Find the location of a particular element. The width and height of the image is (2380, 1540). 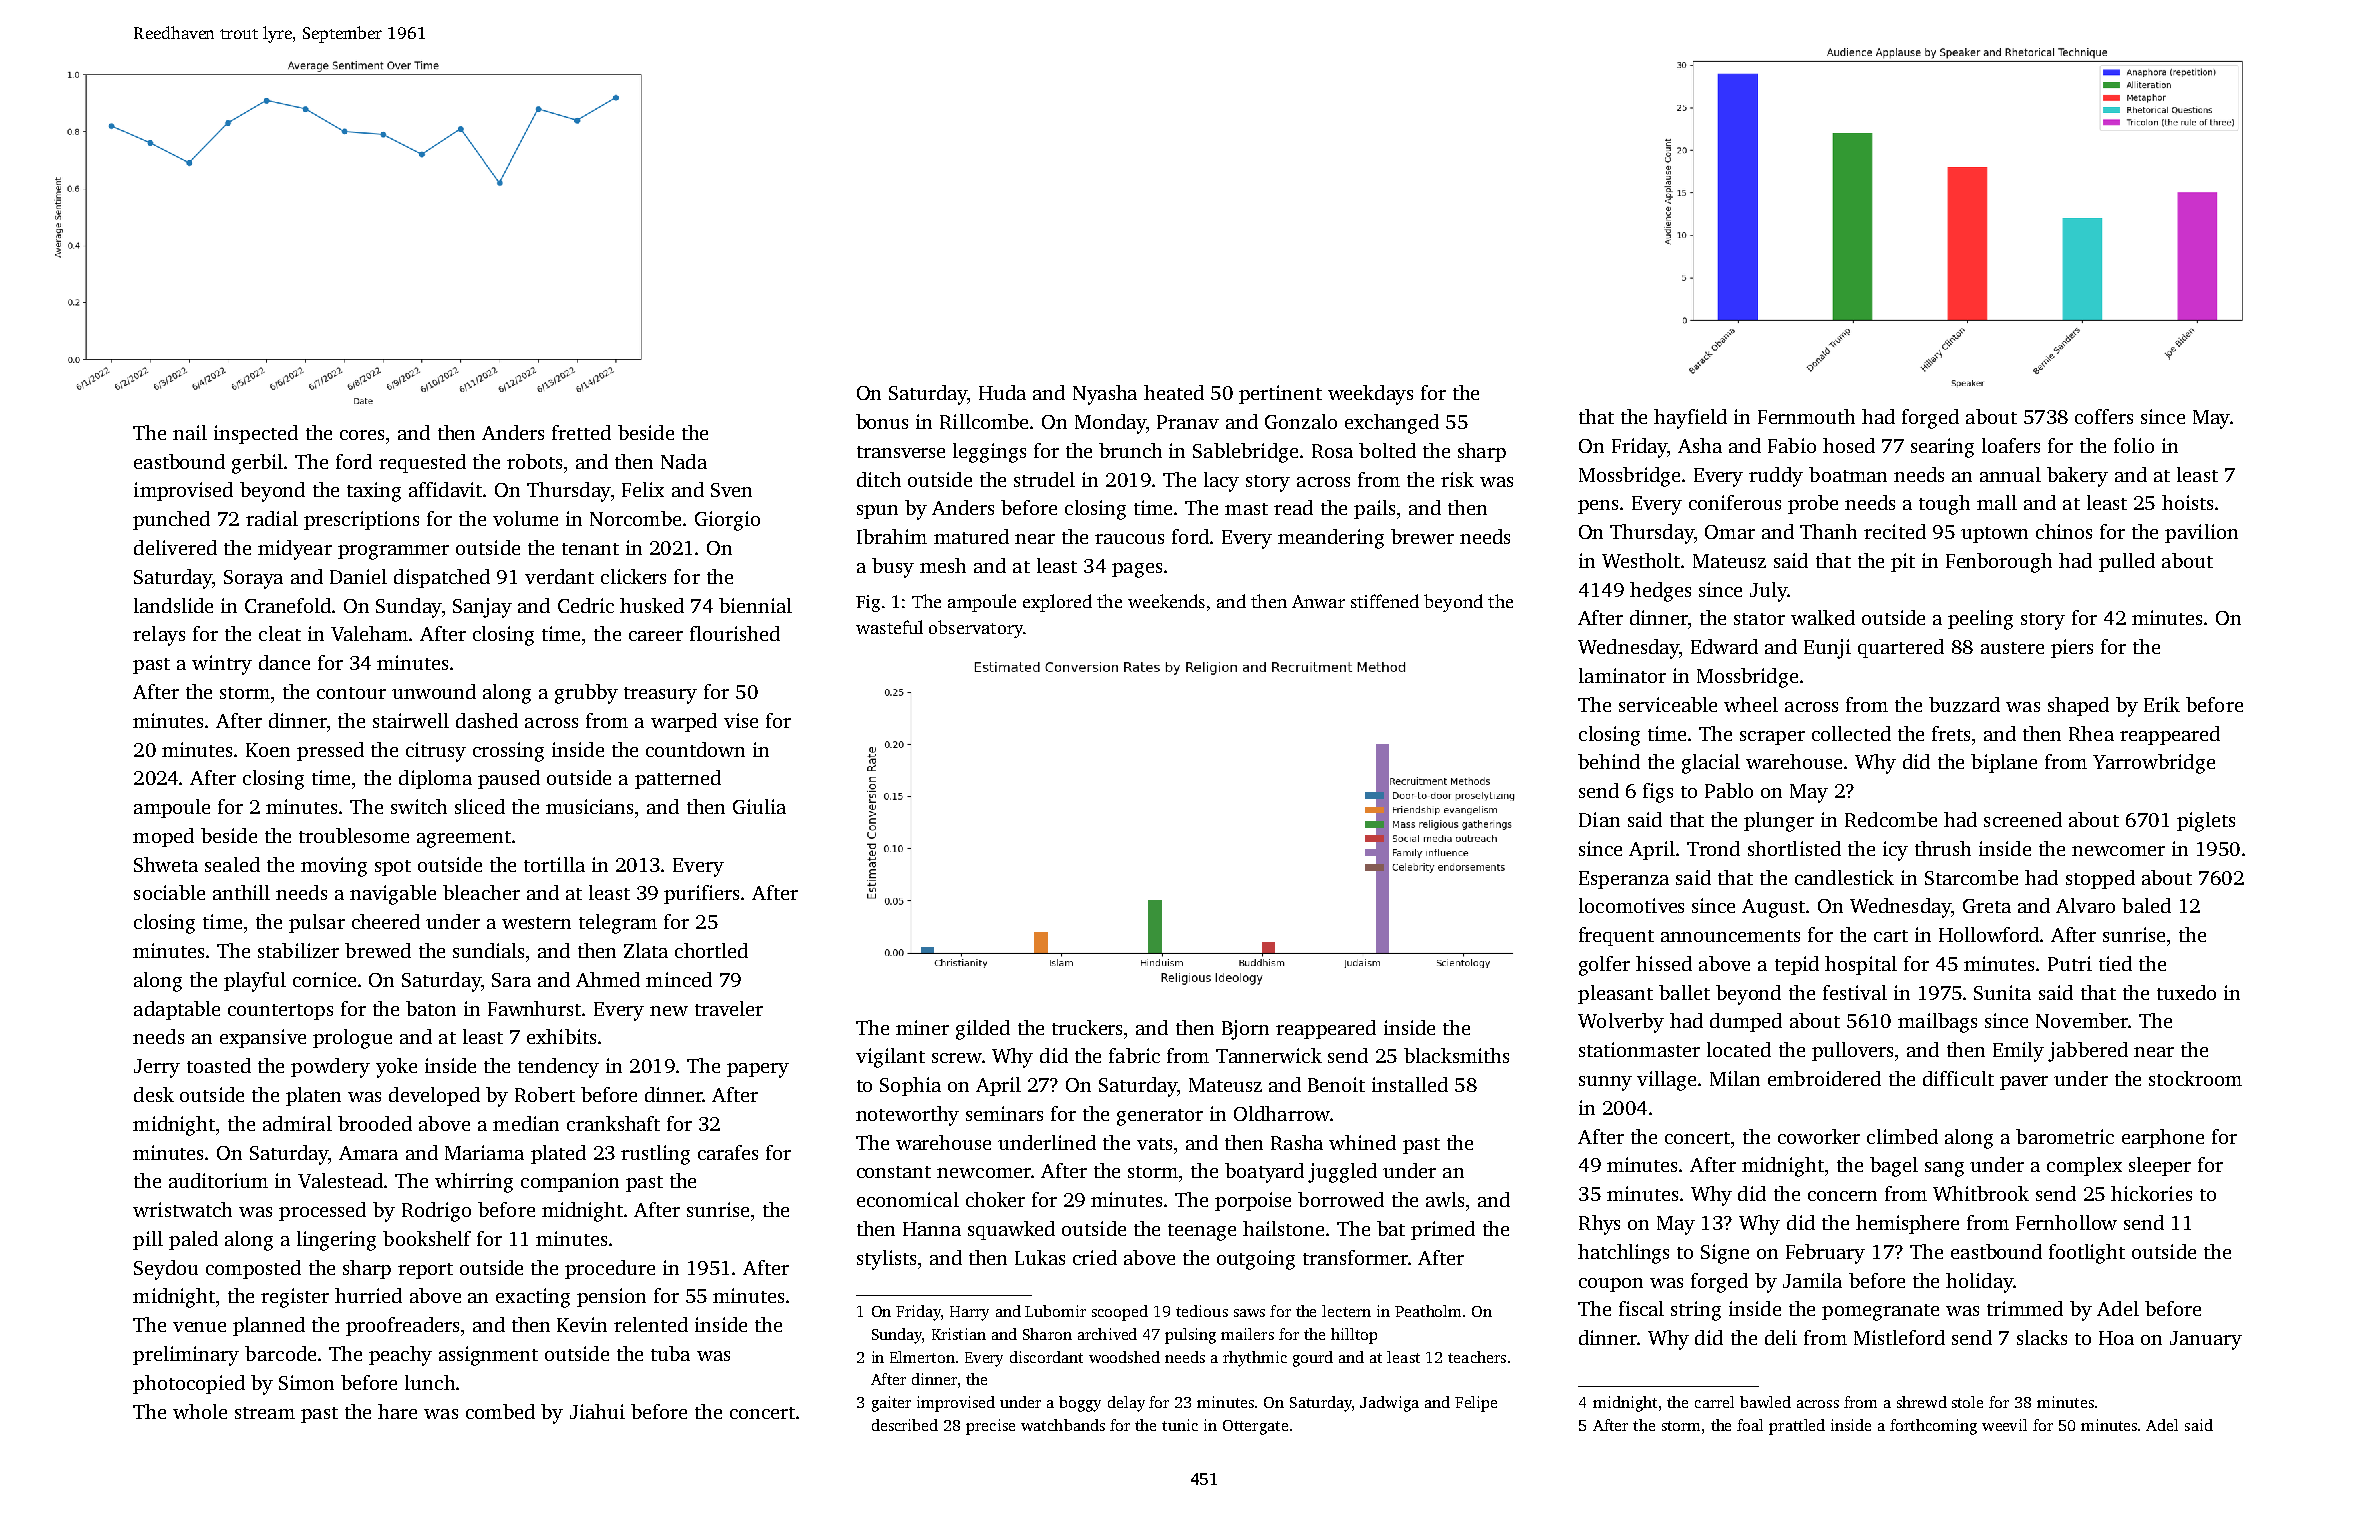

Sven is located at coordinates (731, 490).
